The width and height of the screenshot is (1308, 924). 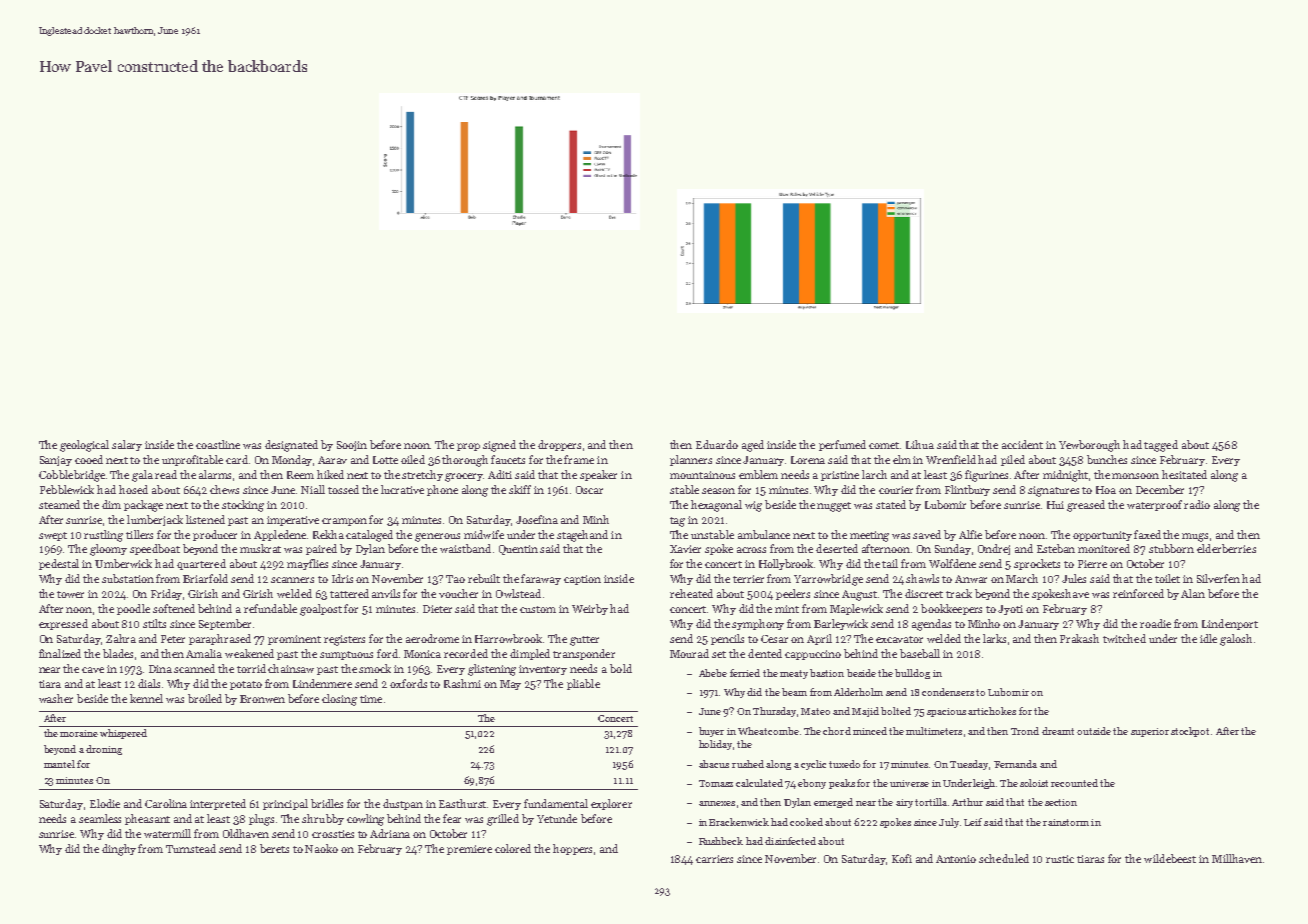 I want to click on aerodrome, so click(x=432, y=638).
